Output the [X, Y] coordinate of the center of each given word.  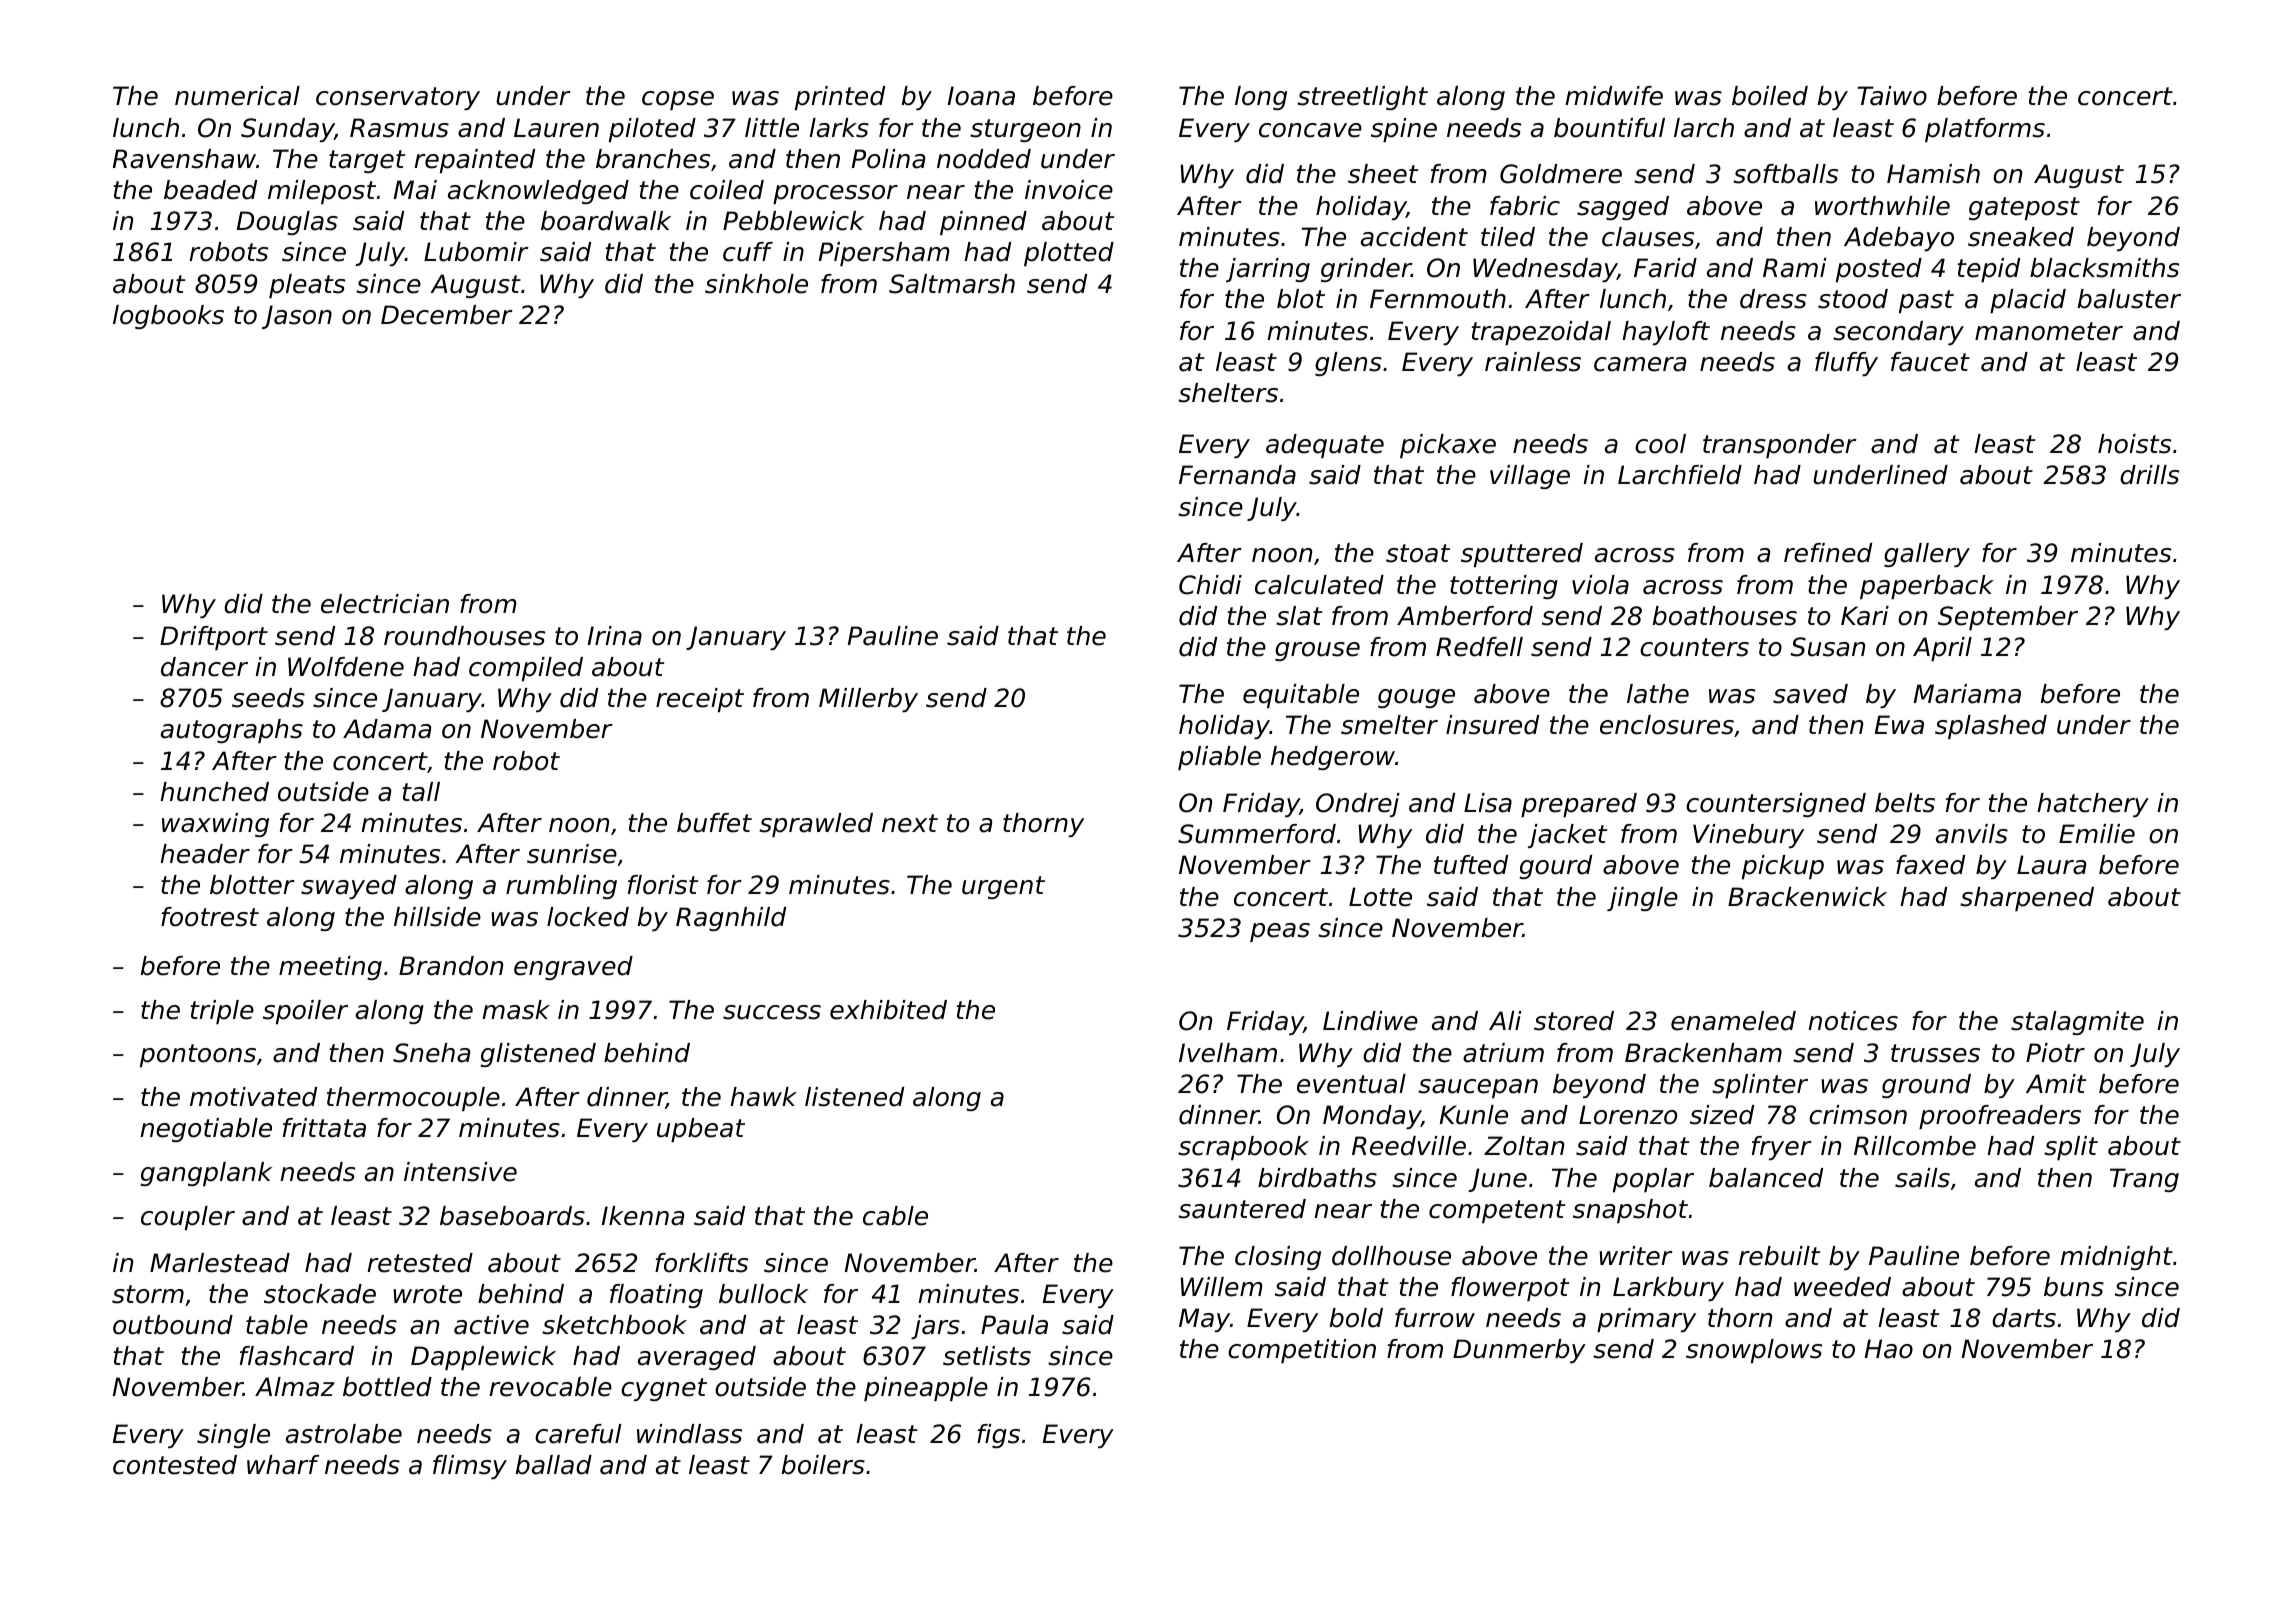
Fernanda [1237, 475]
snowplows [1754, 1351]
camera [1640, 364]
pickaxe [1448, 446]
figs [998, 1436]
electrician [385, 604]
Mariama [1967, 694]
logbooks [168, 317]
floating [656, 1296]
